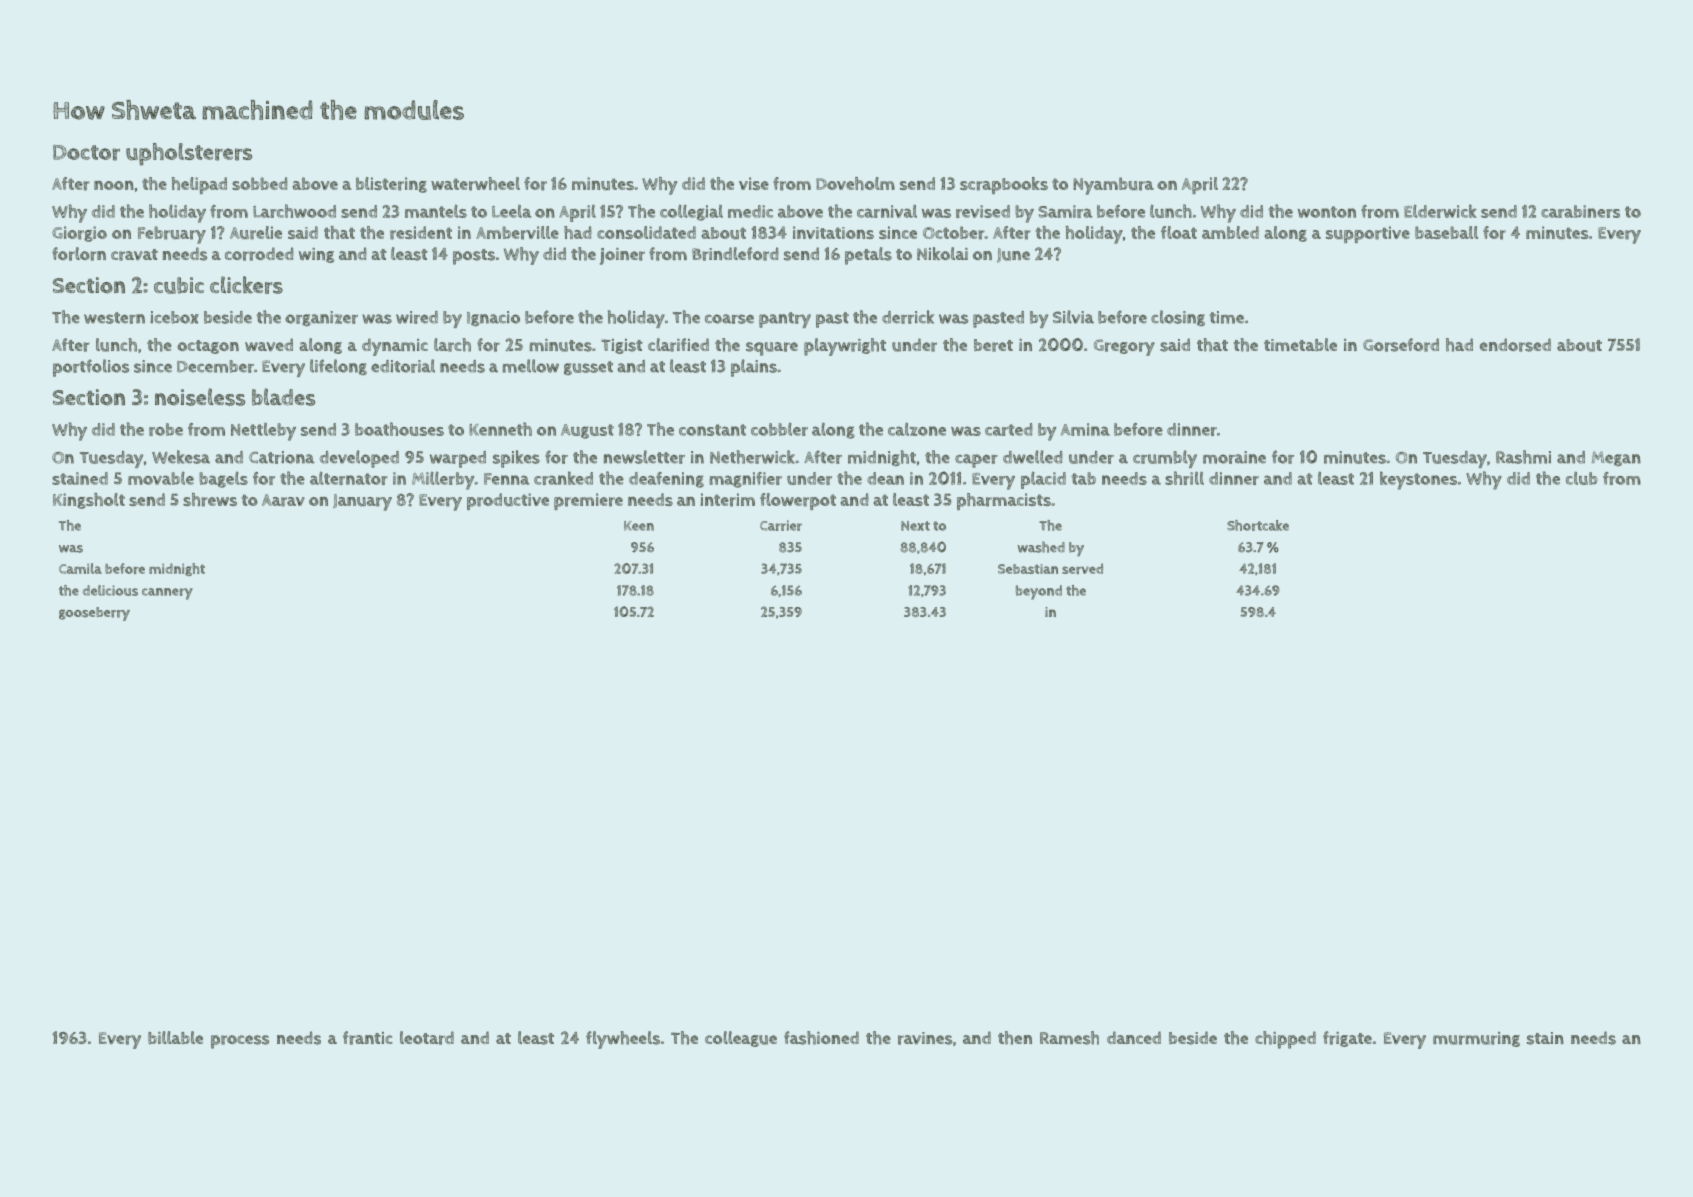 The height and width of the page is (1197, 1693). Describe the element at coordinates (86, 153) in the page. I see `Doctor` at that location.
